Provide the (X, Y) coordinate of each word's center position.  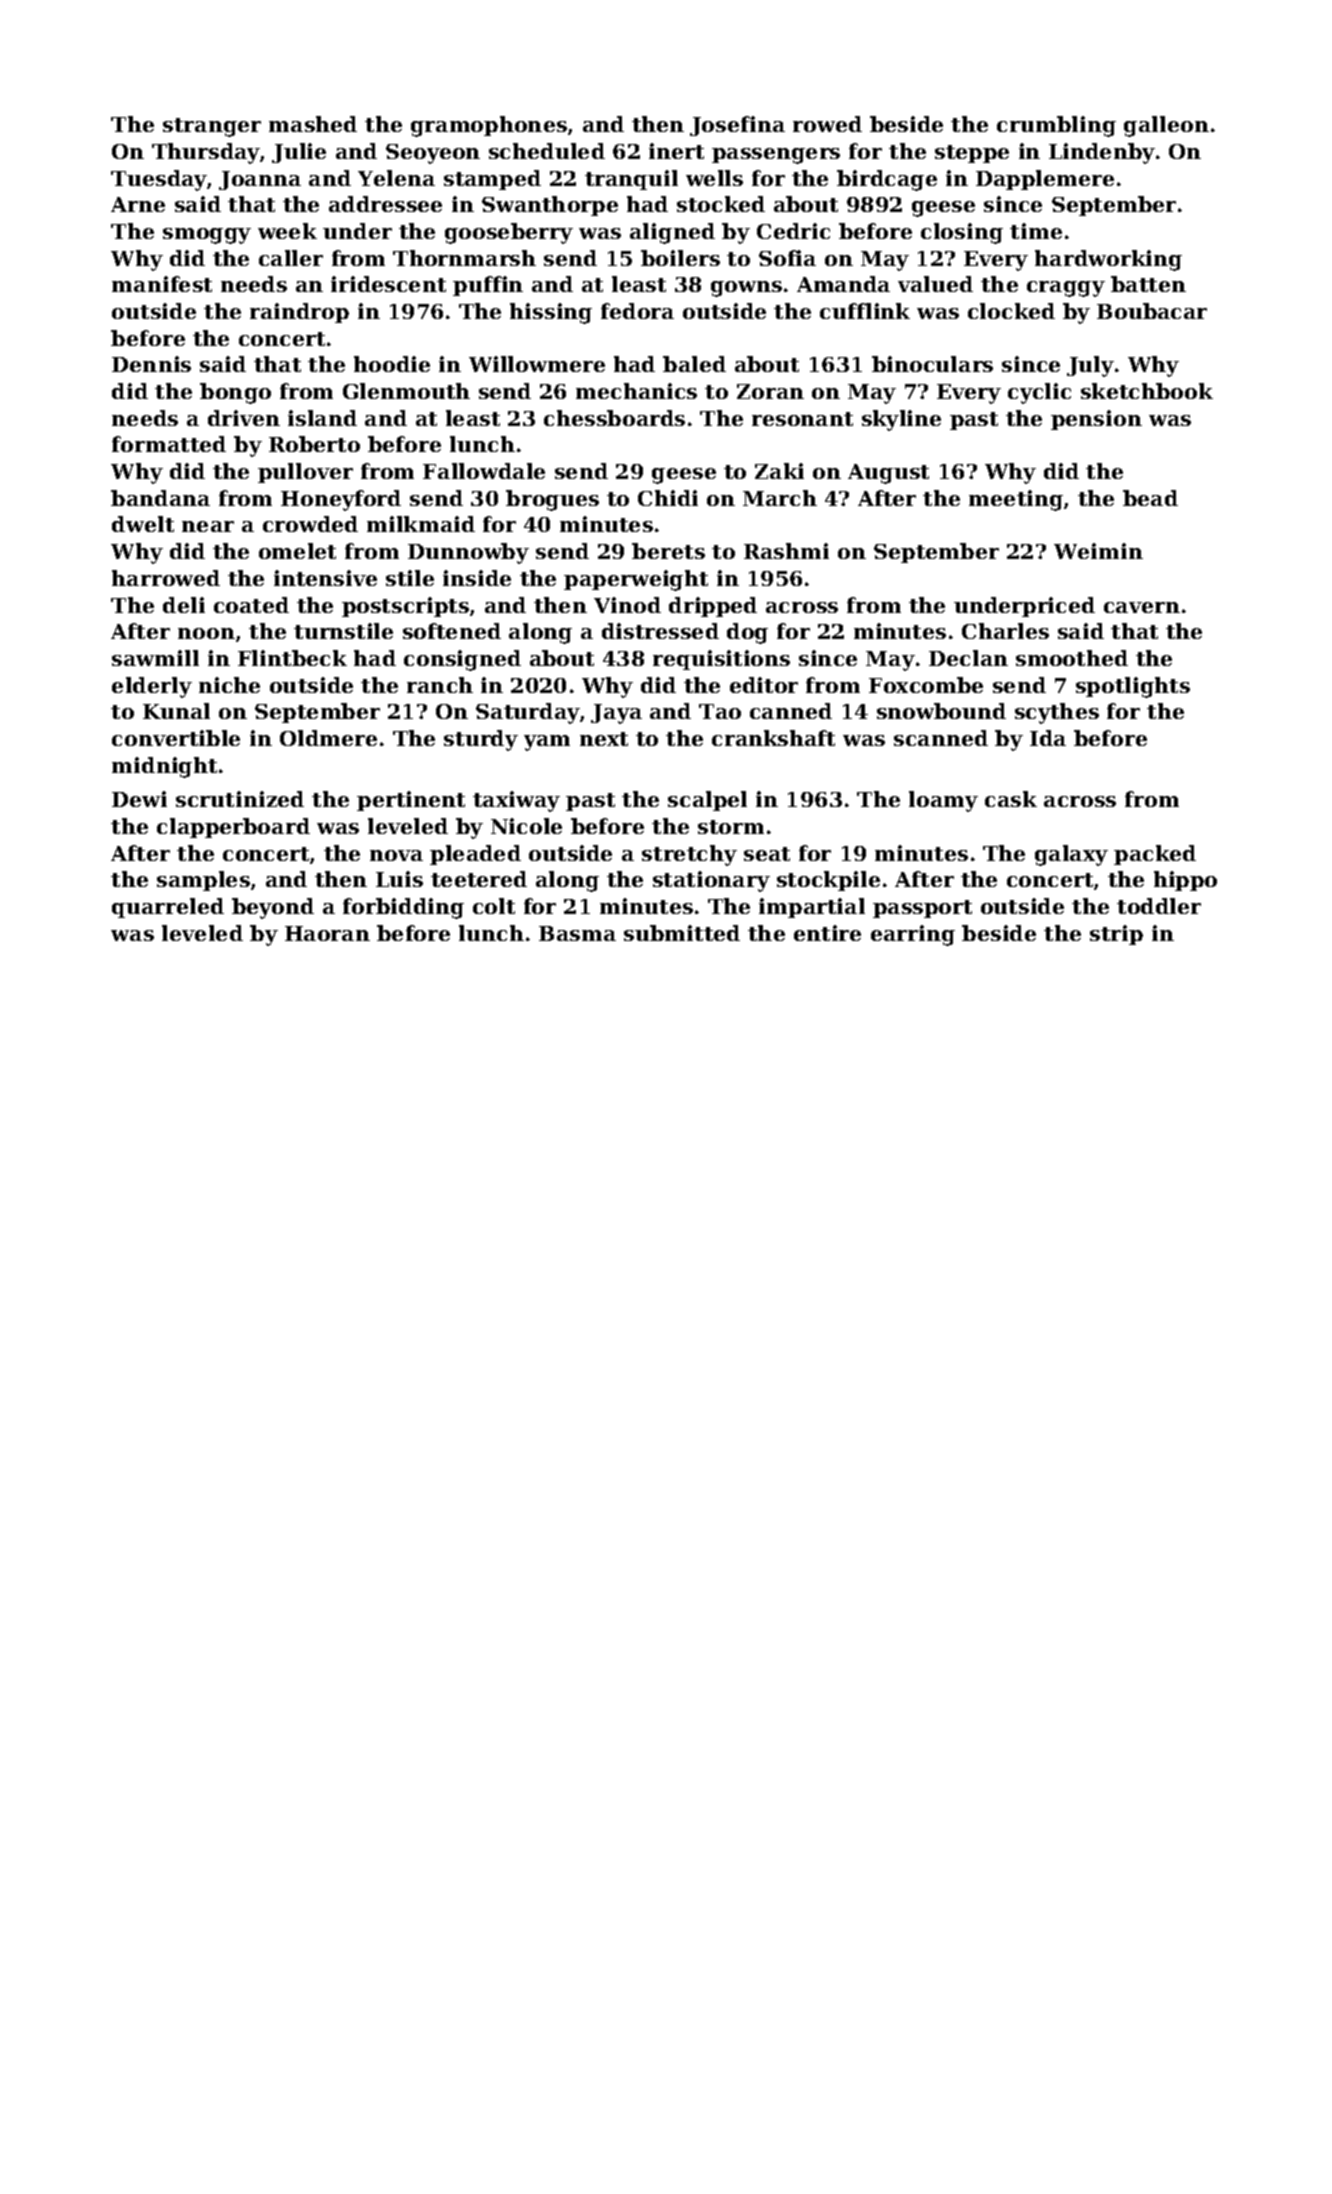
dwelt (143, 524)
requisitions (721, 660)
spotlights (1133, 687)
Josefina (737, 126)
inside (477, 578)
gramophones (489, 126)
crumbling (1056, 126)
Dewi (139, 799)
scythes (1057, 713)
